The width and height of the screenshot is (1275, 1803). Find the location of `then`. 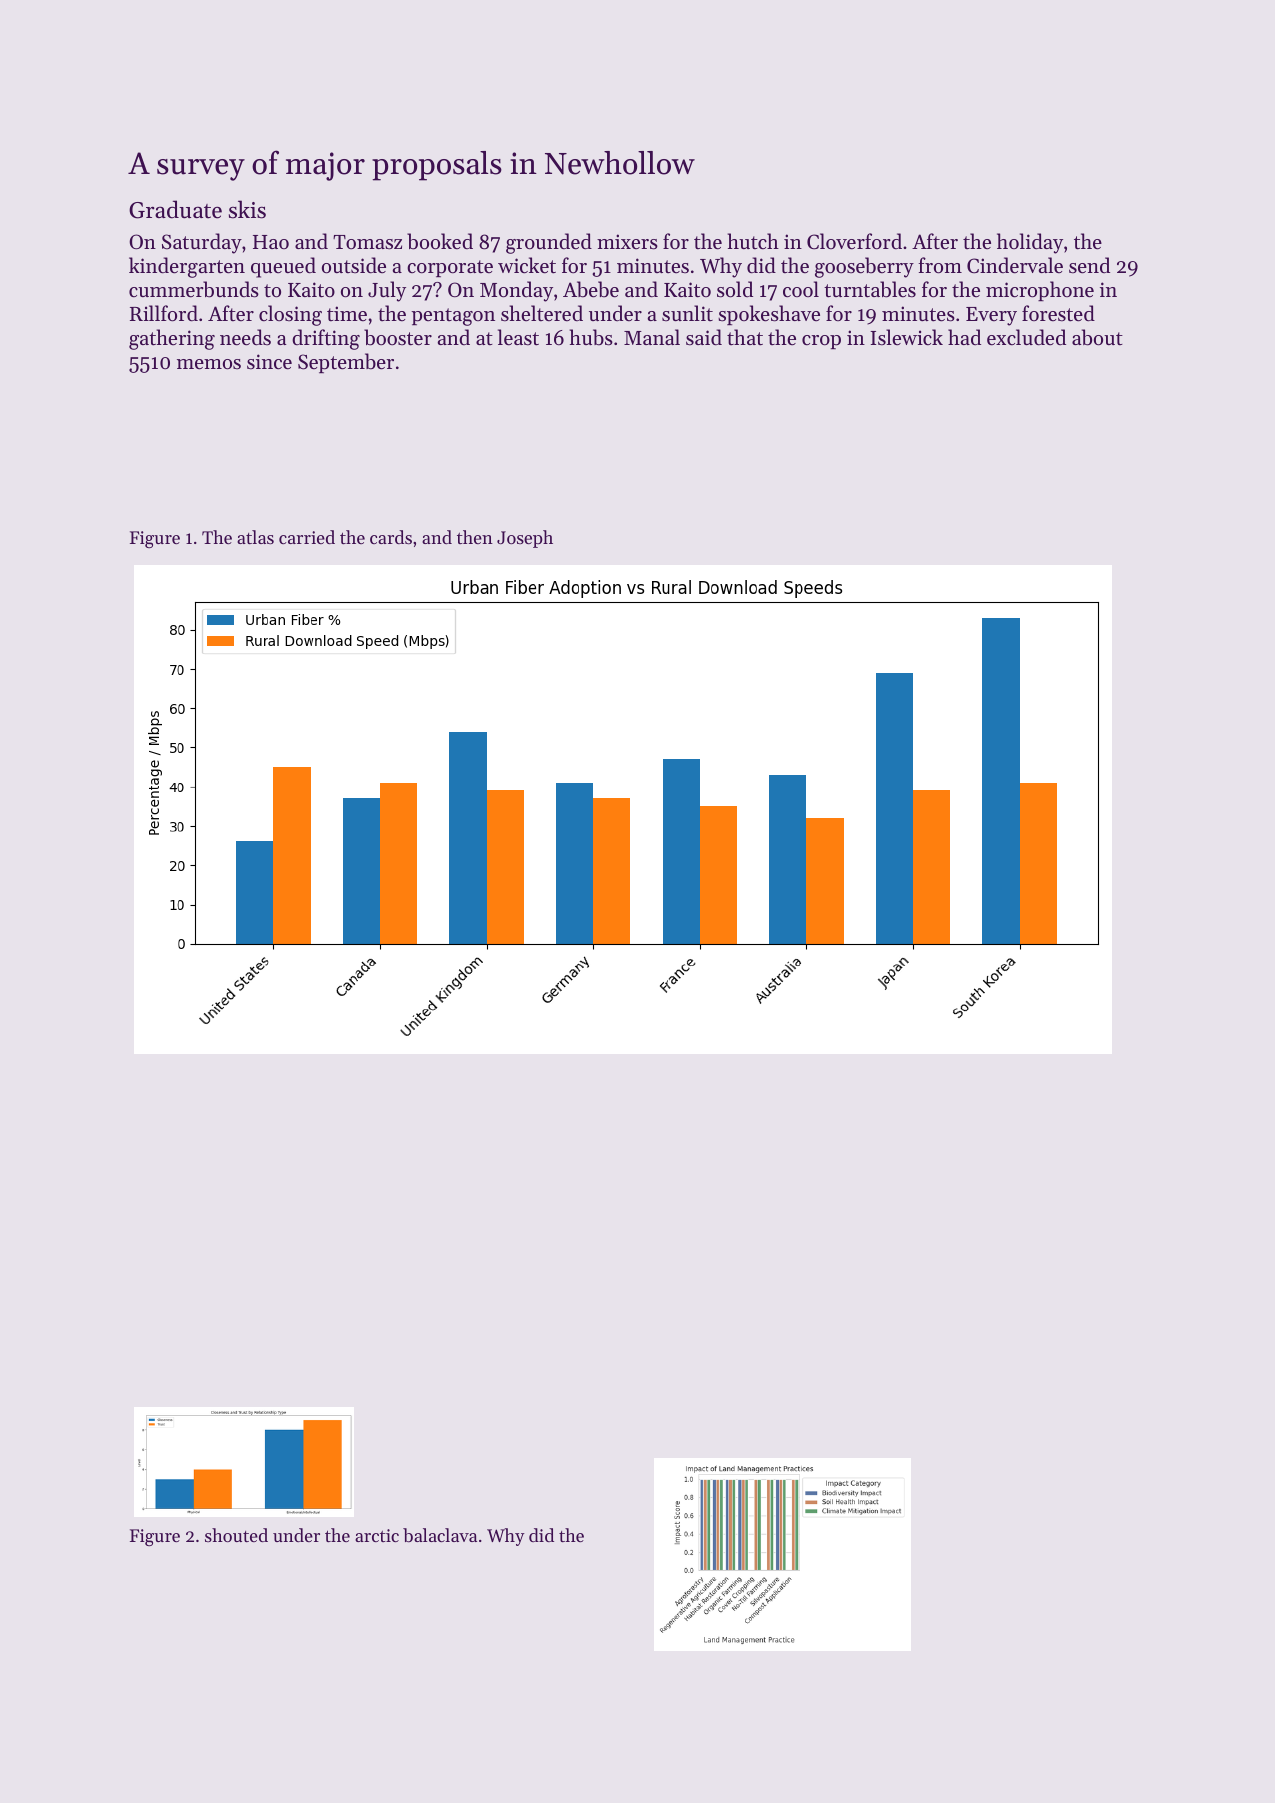

then is located at coordinates (475, 537).
